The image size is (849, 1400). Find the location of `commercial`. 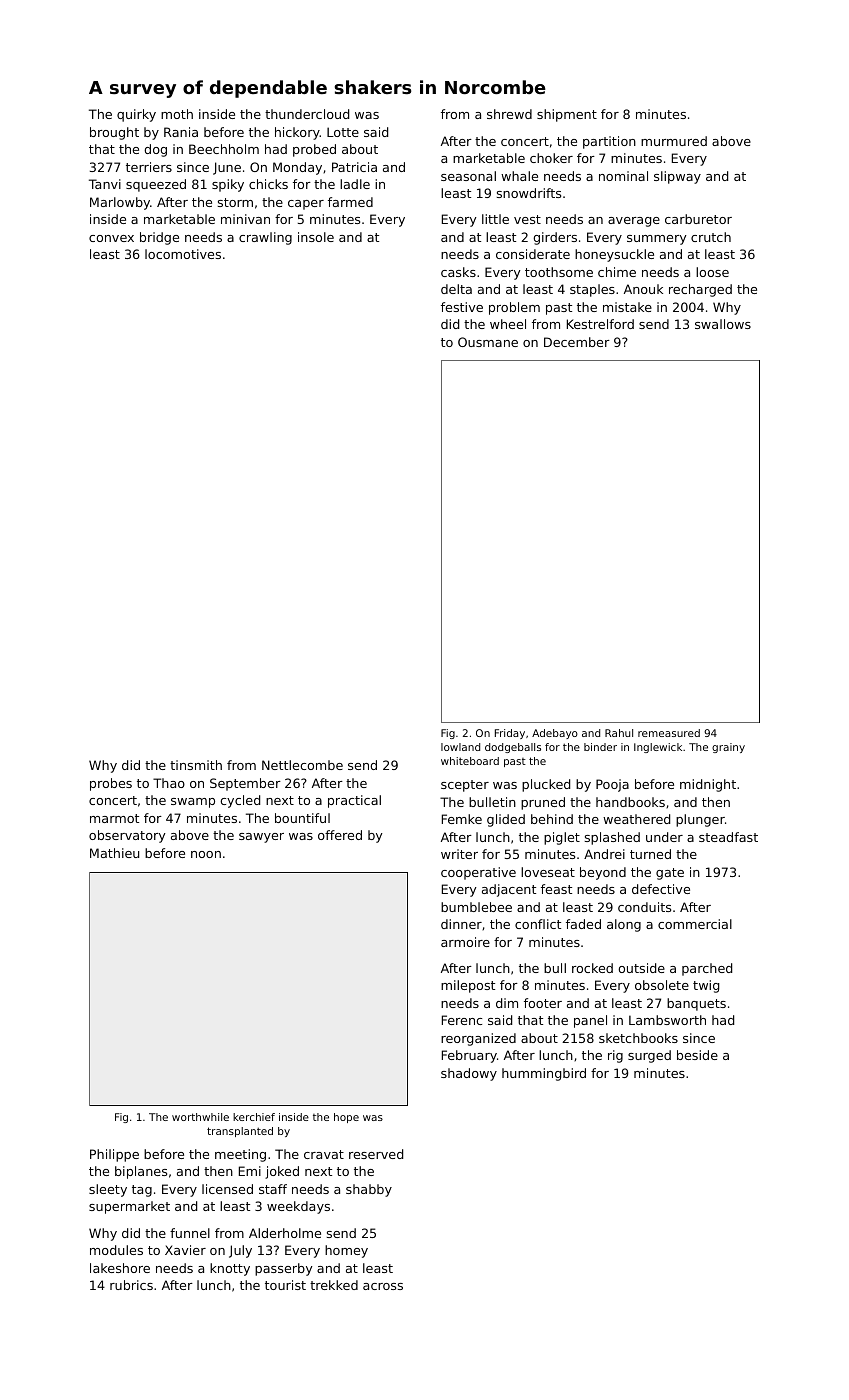

commercial is located at coordinates (695, 924).
